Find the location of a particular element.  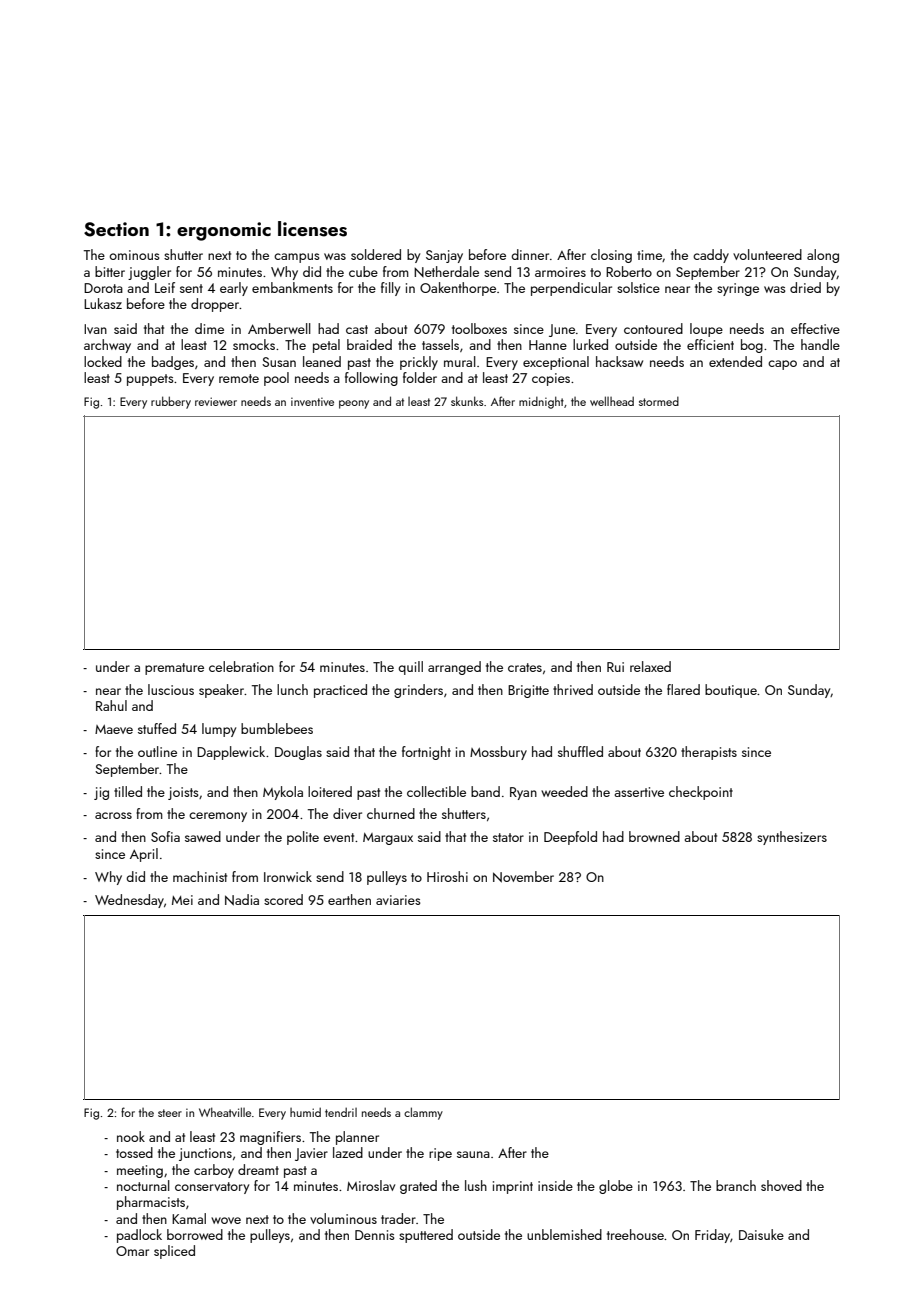

dinner is located at coordinates (530, 254).
